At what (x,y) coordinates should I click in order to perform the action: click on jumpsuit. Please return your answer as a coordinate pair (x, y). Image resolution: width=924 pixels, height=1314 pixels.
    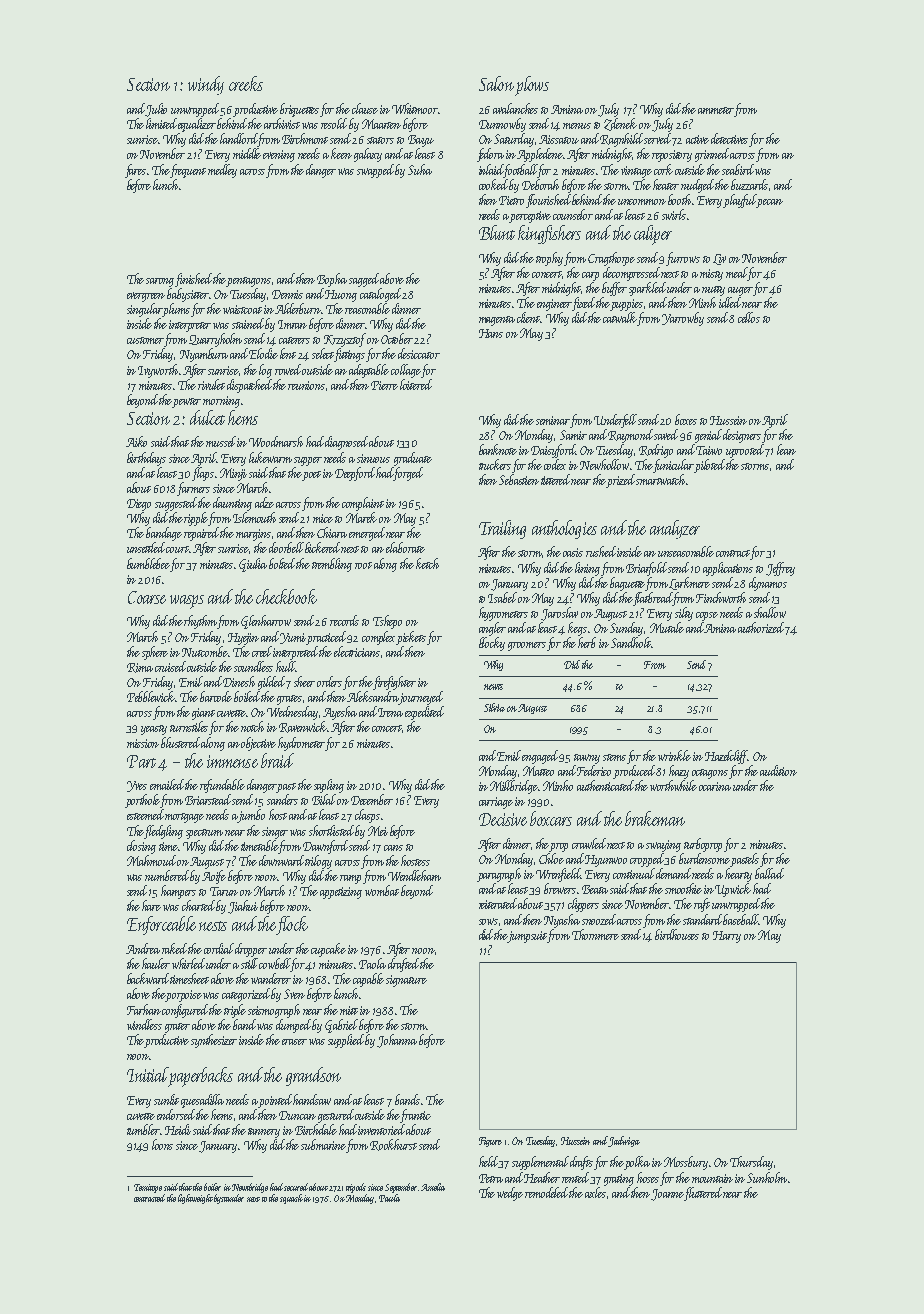
    Looking at the image, I should click on (528, 937).
